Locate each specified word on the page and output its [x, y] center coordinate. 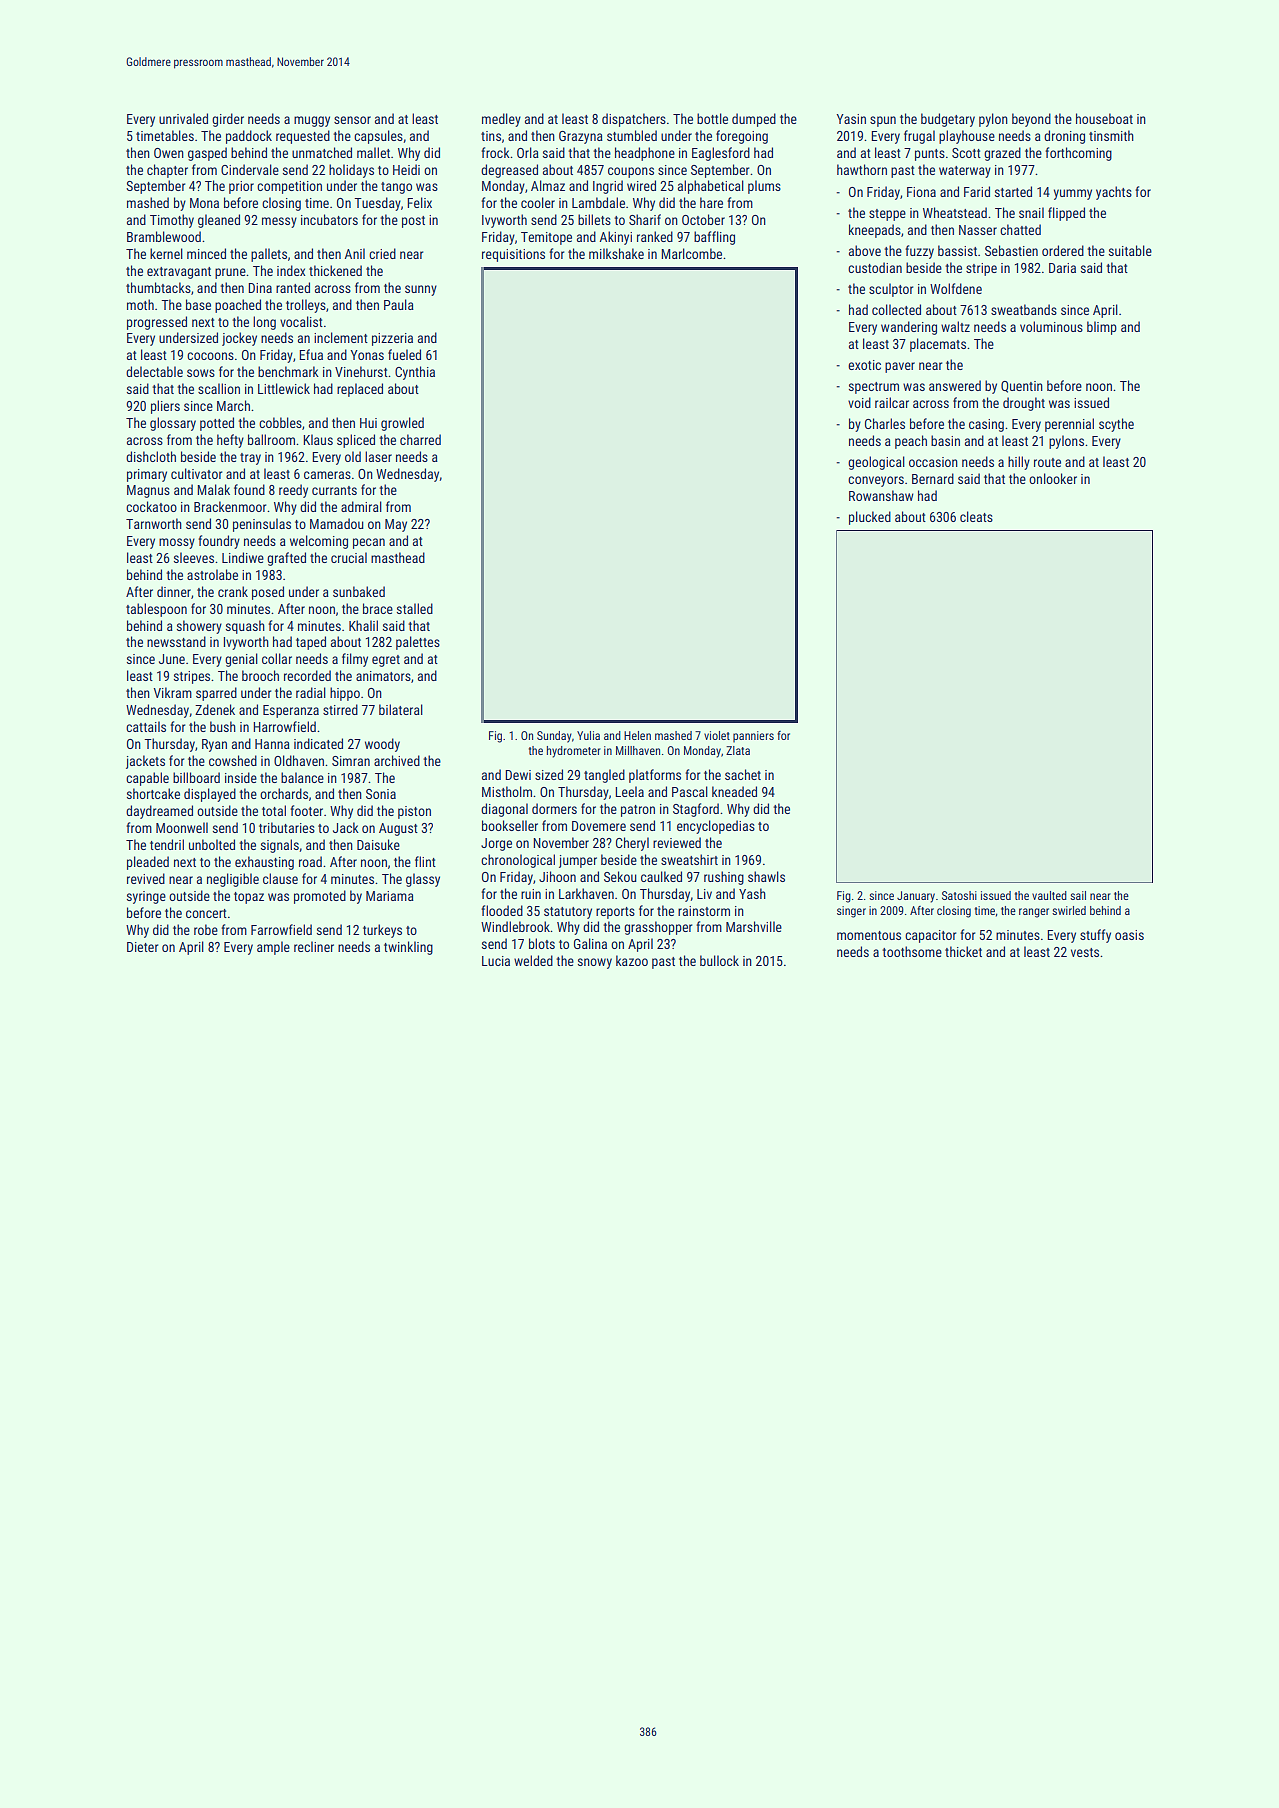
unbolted [212, 844]
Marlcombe [691, 253]
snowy [595, 963]
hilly [1019, 463]
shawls [766, 876]
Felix [419, 202]
